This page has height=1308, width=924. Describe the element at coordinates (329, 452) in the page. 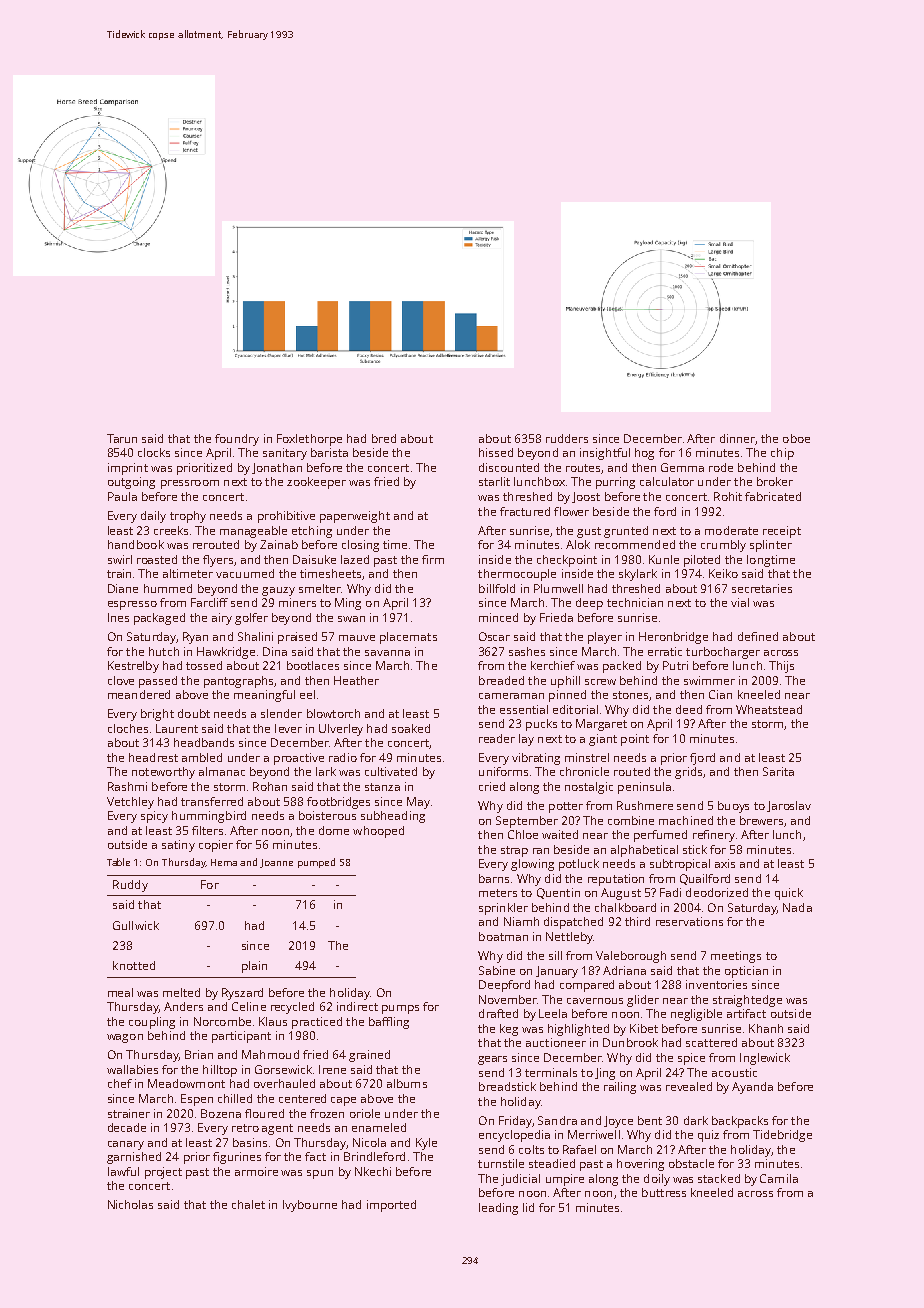

I see `barista` at that location.
